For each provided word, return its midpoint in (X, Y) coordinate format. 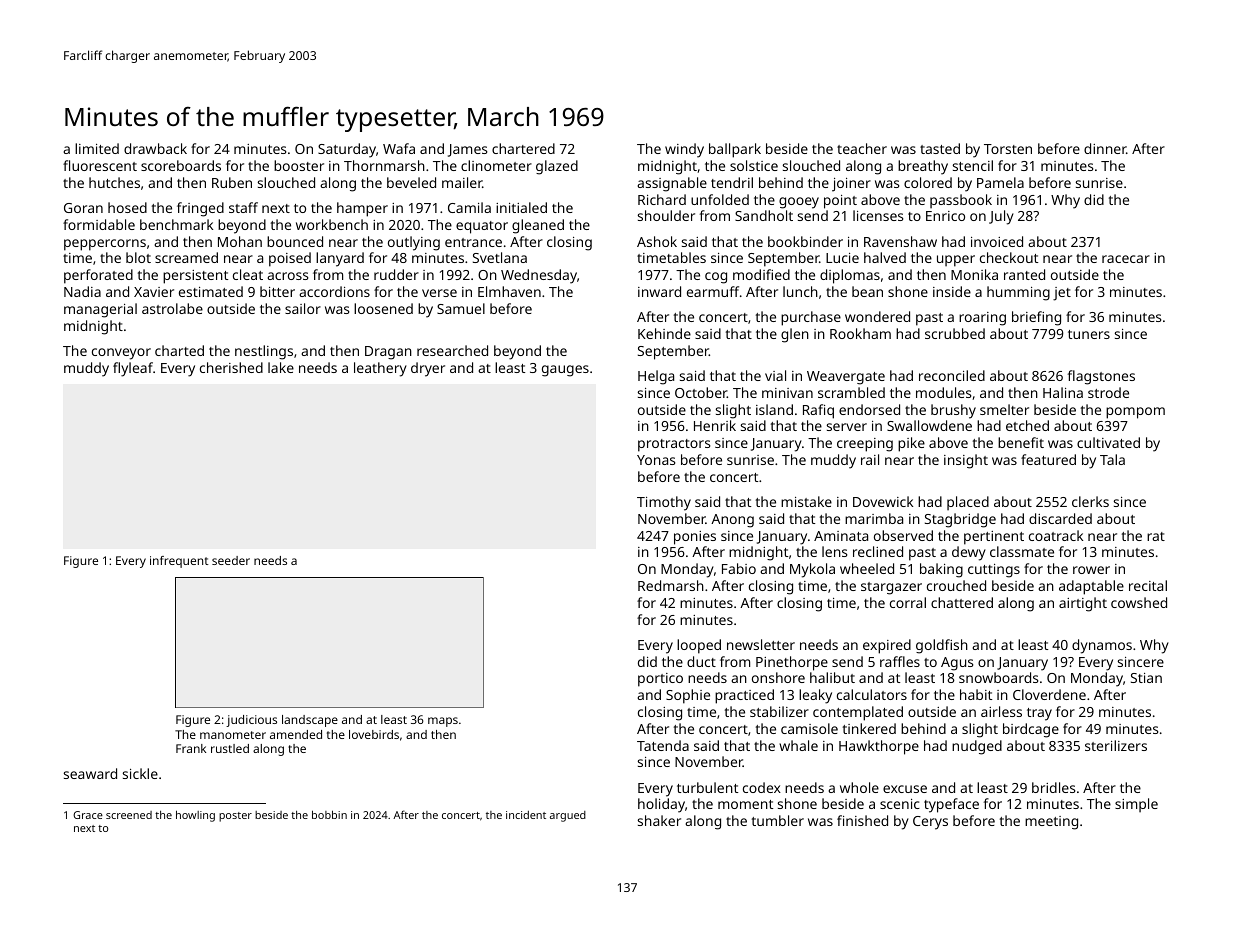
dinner (1105, 148)
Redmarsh (671, 585)
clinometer (496, 165)
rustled (230, 748)
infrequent (179, 562)
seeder (231, 560)
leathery (380, 369)
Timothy (664, 503)
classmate (1022, 551)
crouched (956, 585)
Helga (656, 377)
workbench (332, 224)
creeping (865, 445)
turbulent (707, 787)
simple (1136, 805)
